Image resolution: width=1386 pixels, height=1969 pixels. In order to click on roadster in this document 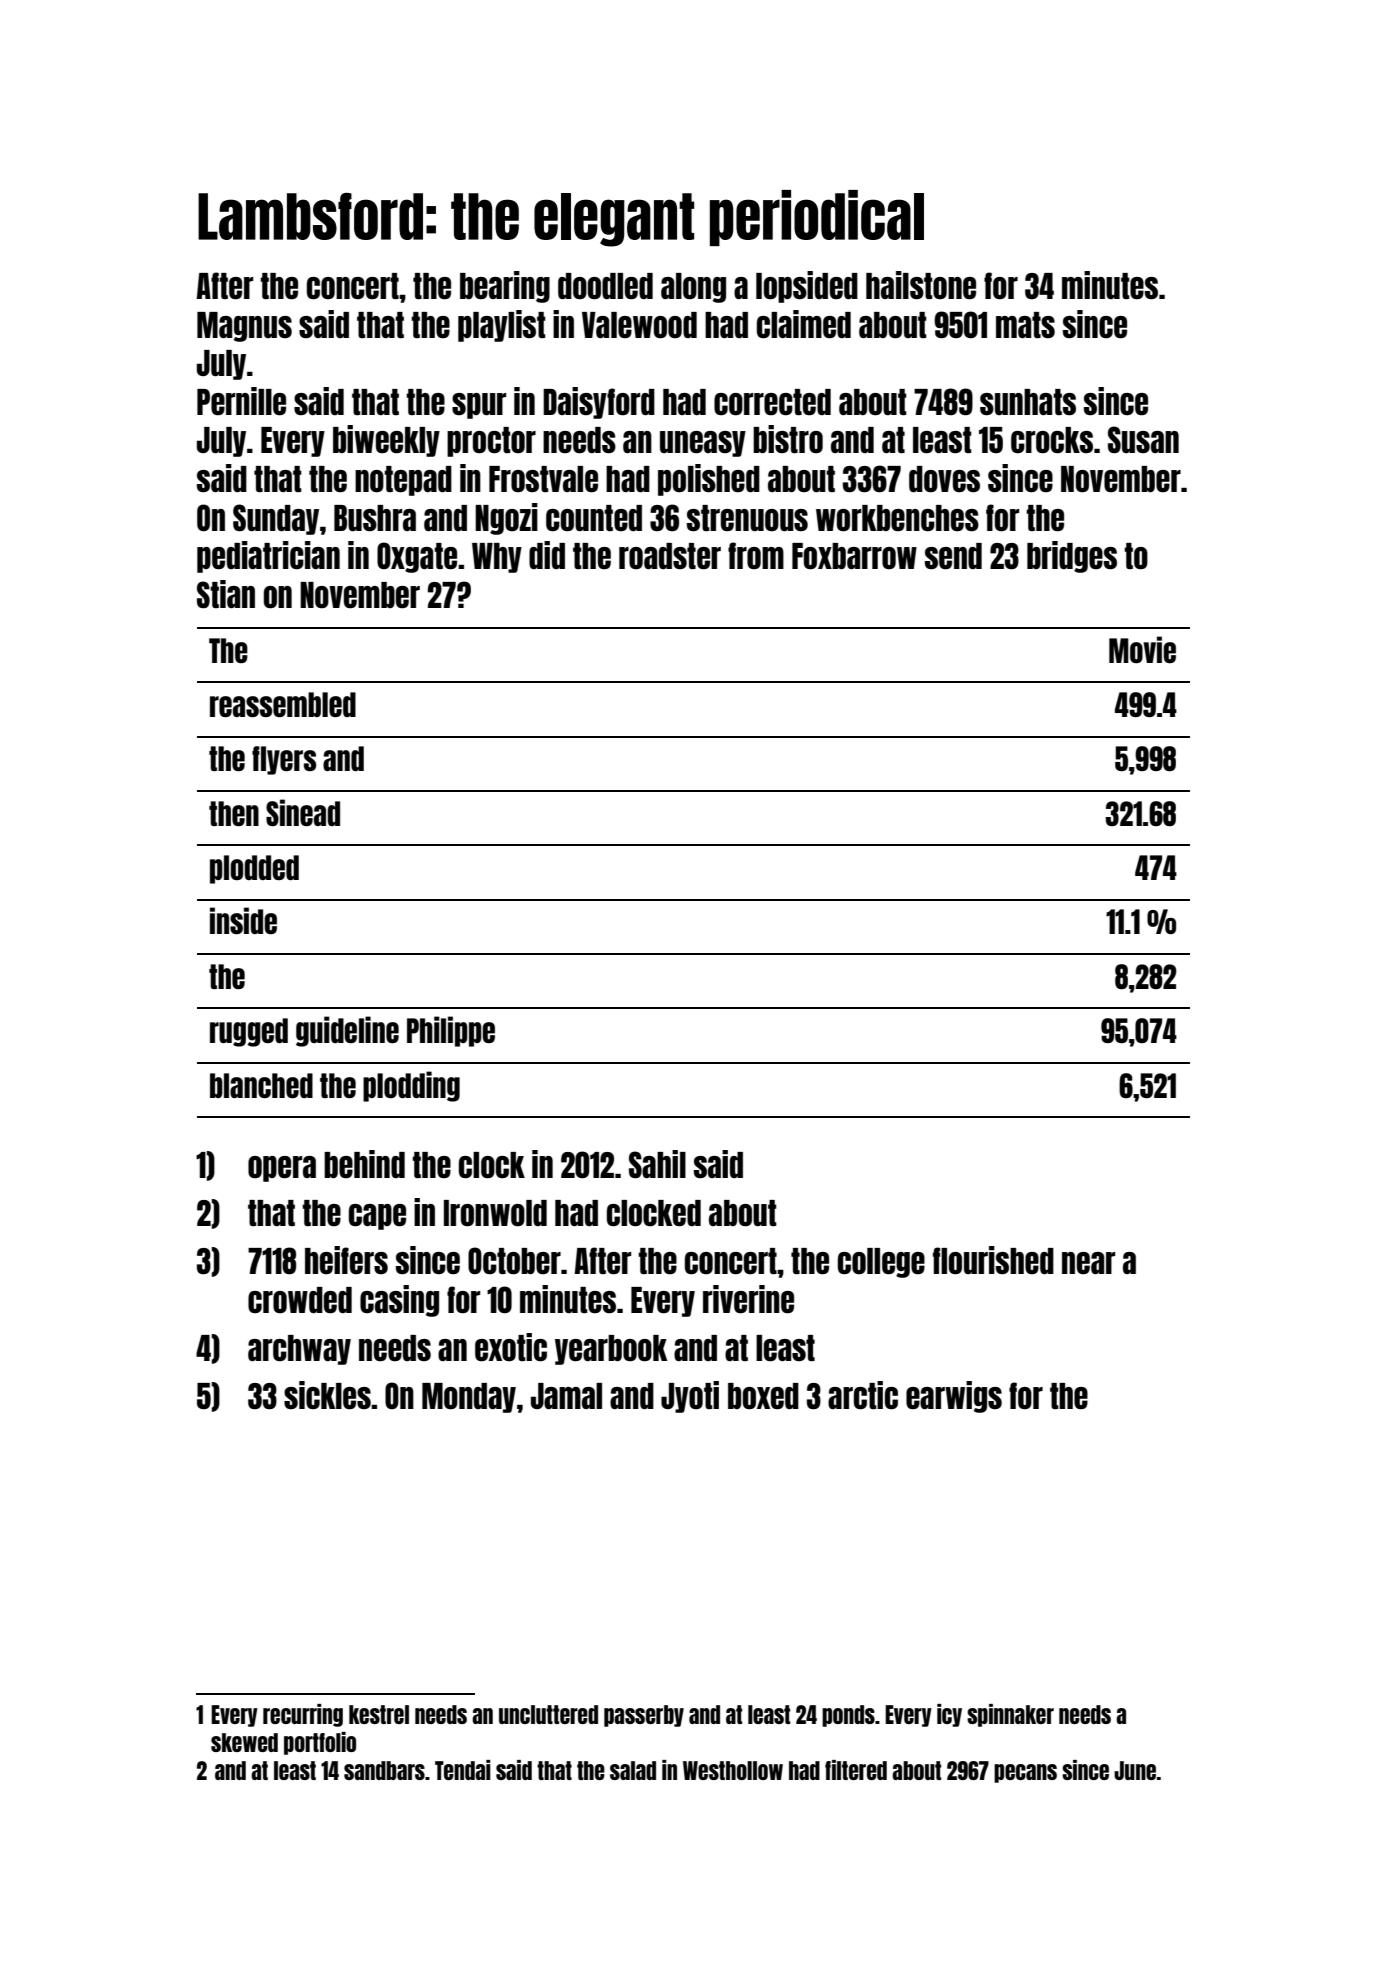, I will do `click(670, 556)`.
